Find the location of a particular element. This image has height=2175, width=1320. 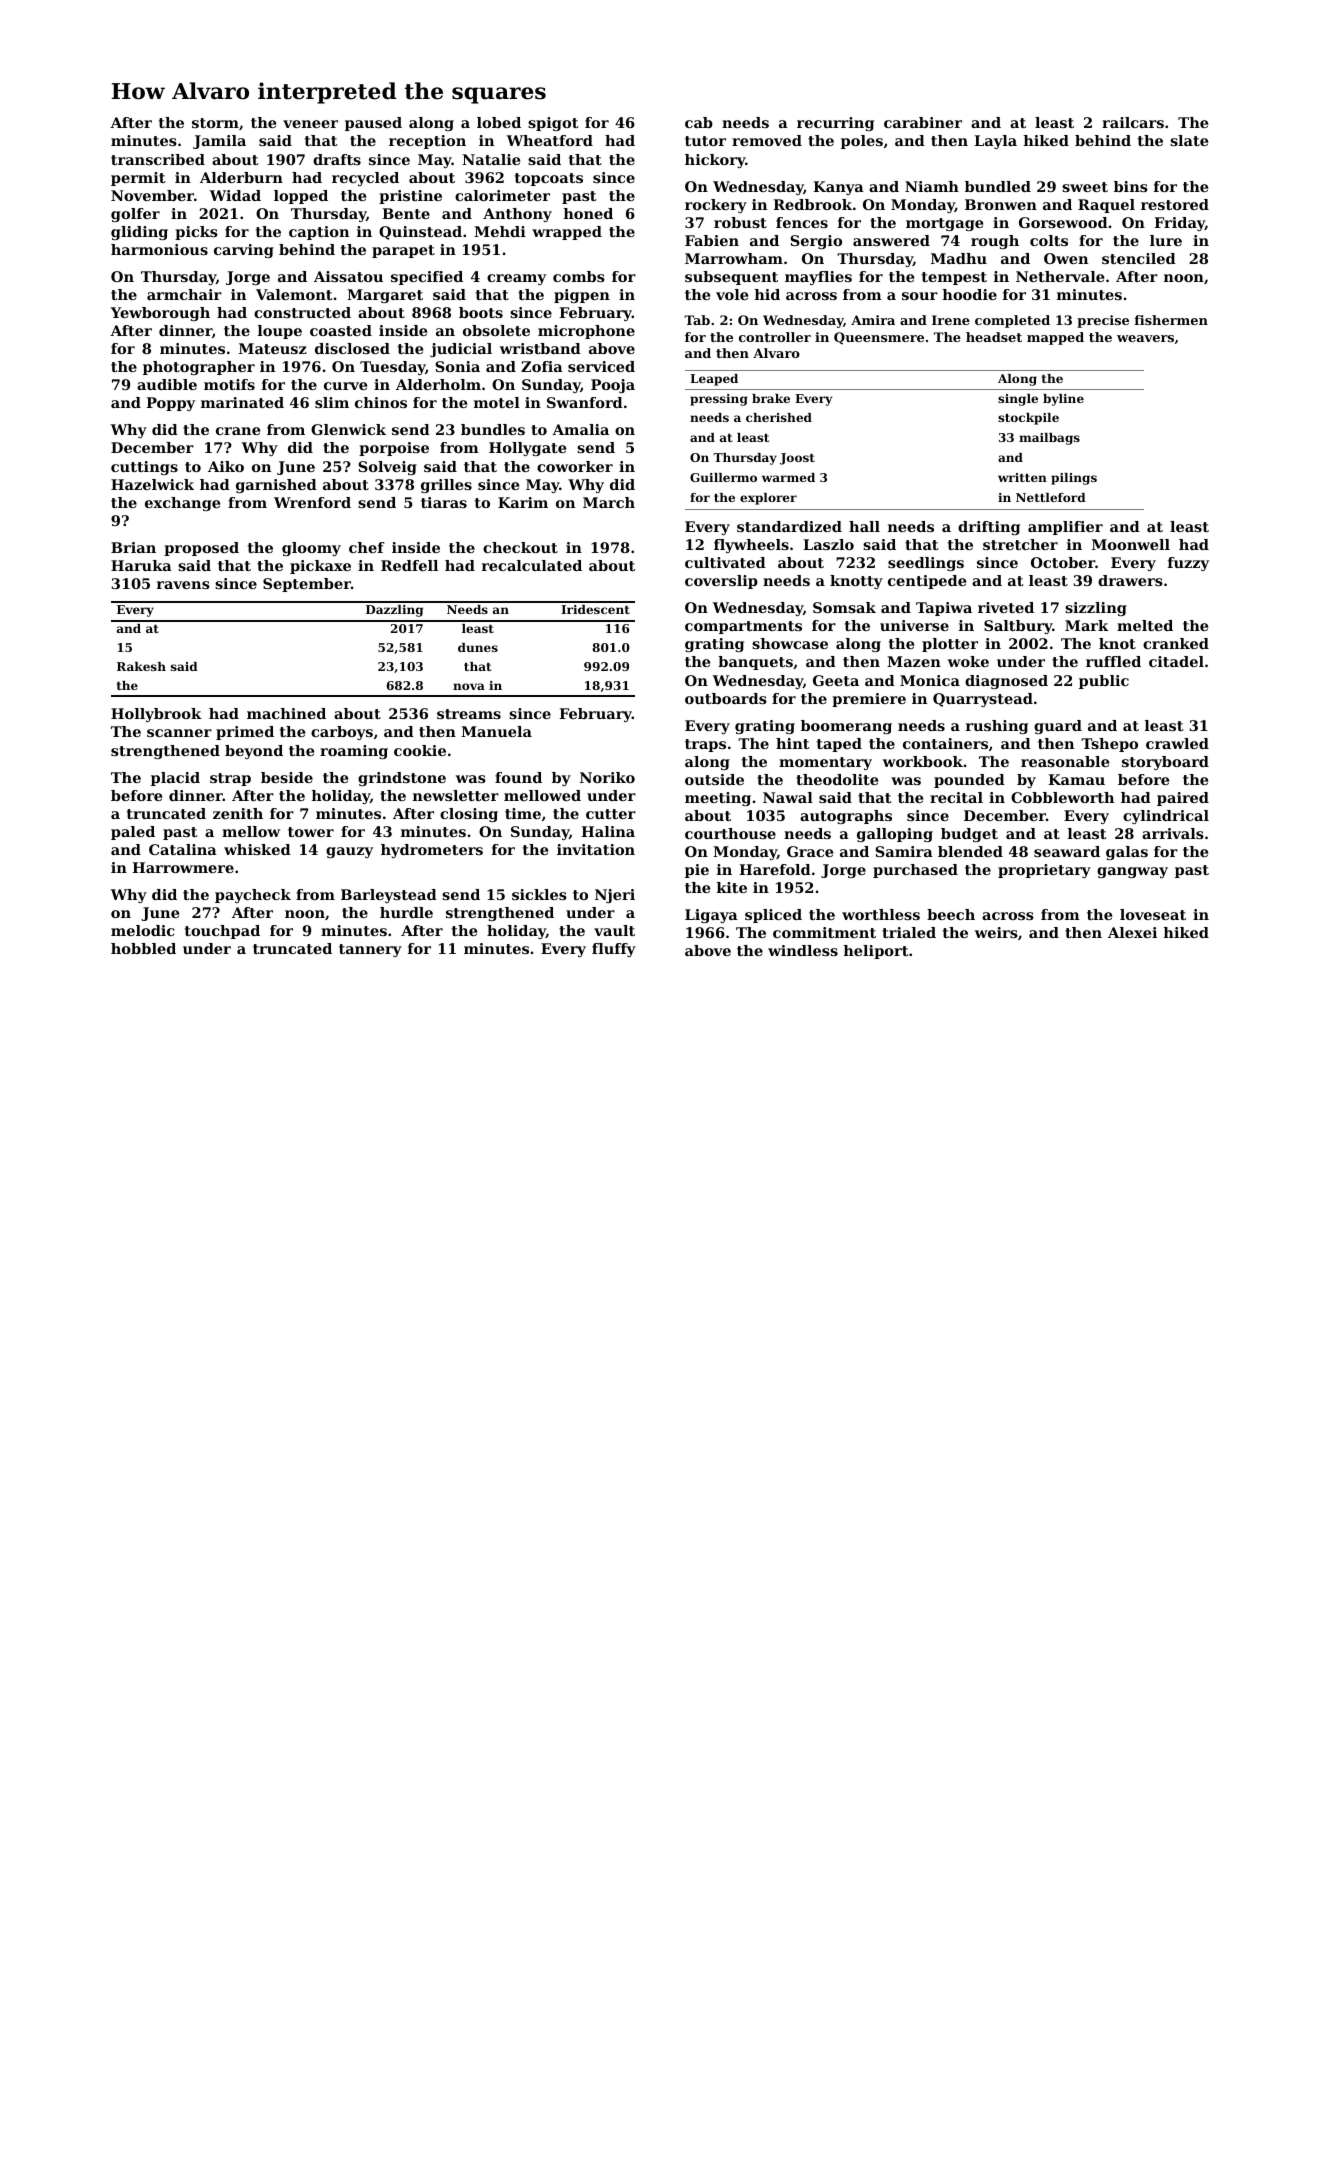

Aissatou is located at coordinates (348, 276).
